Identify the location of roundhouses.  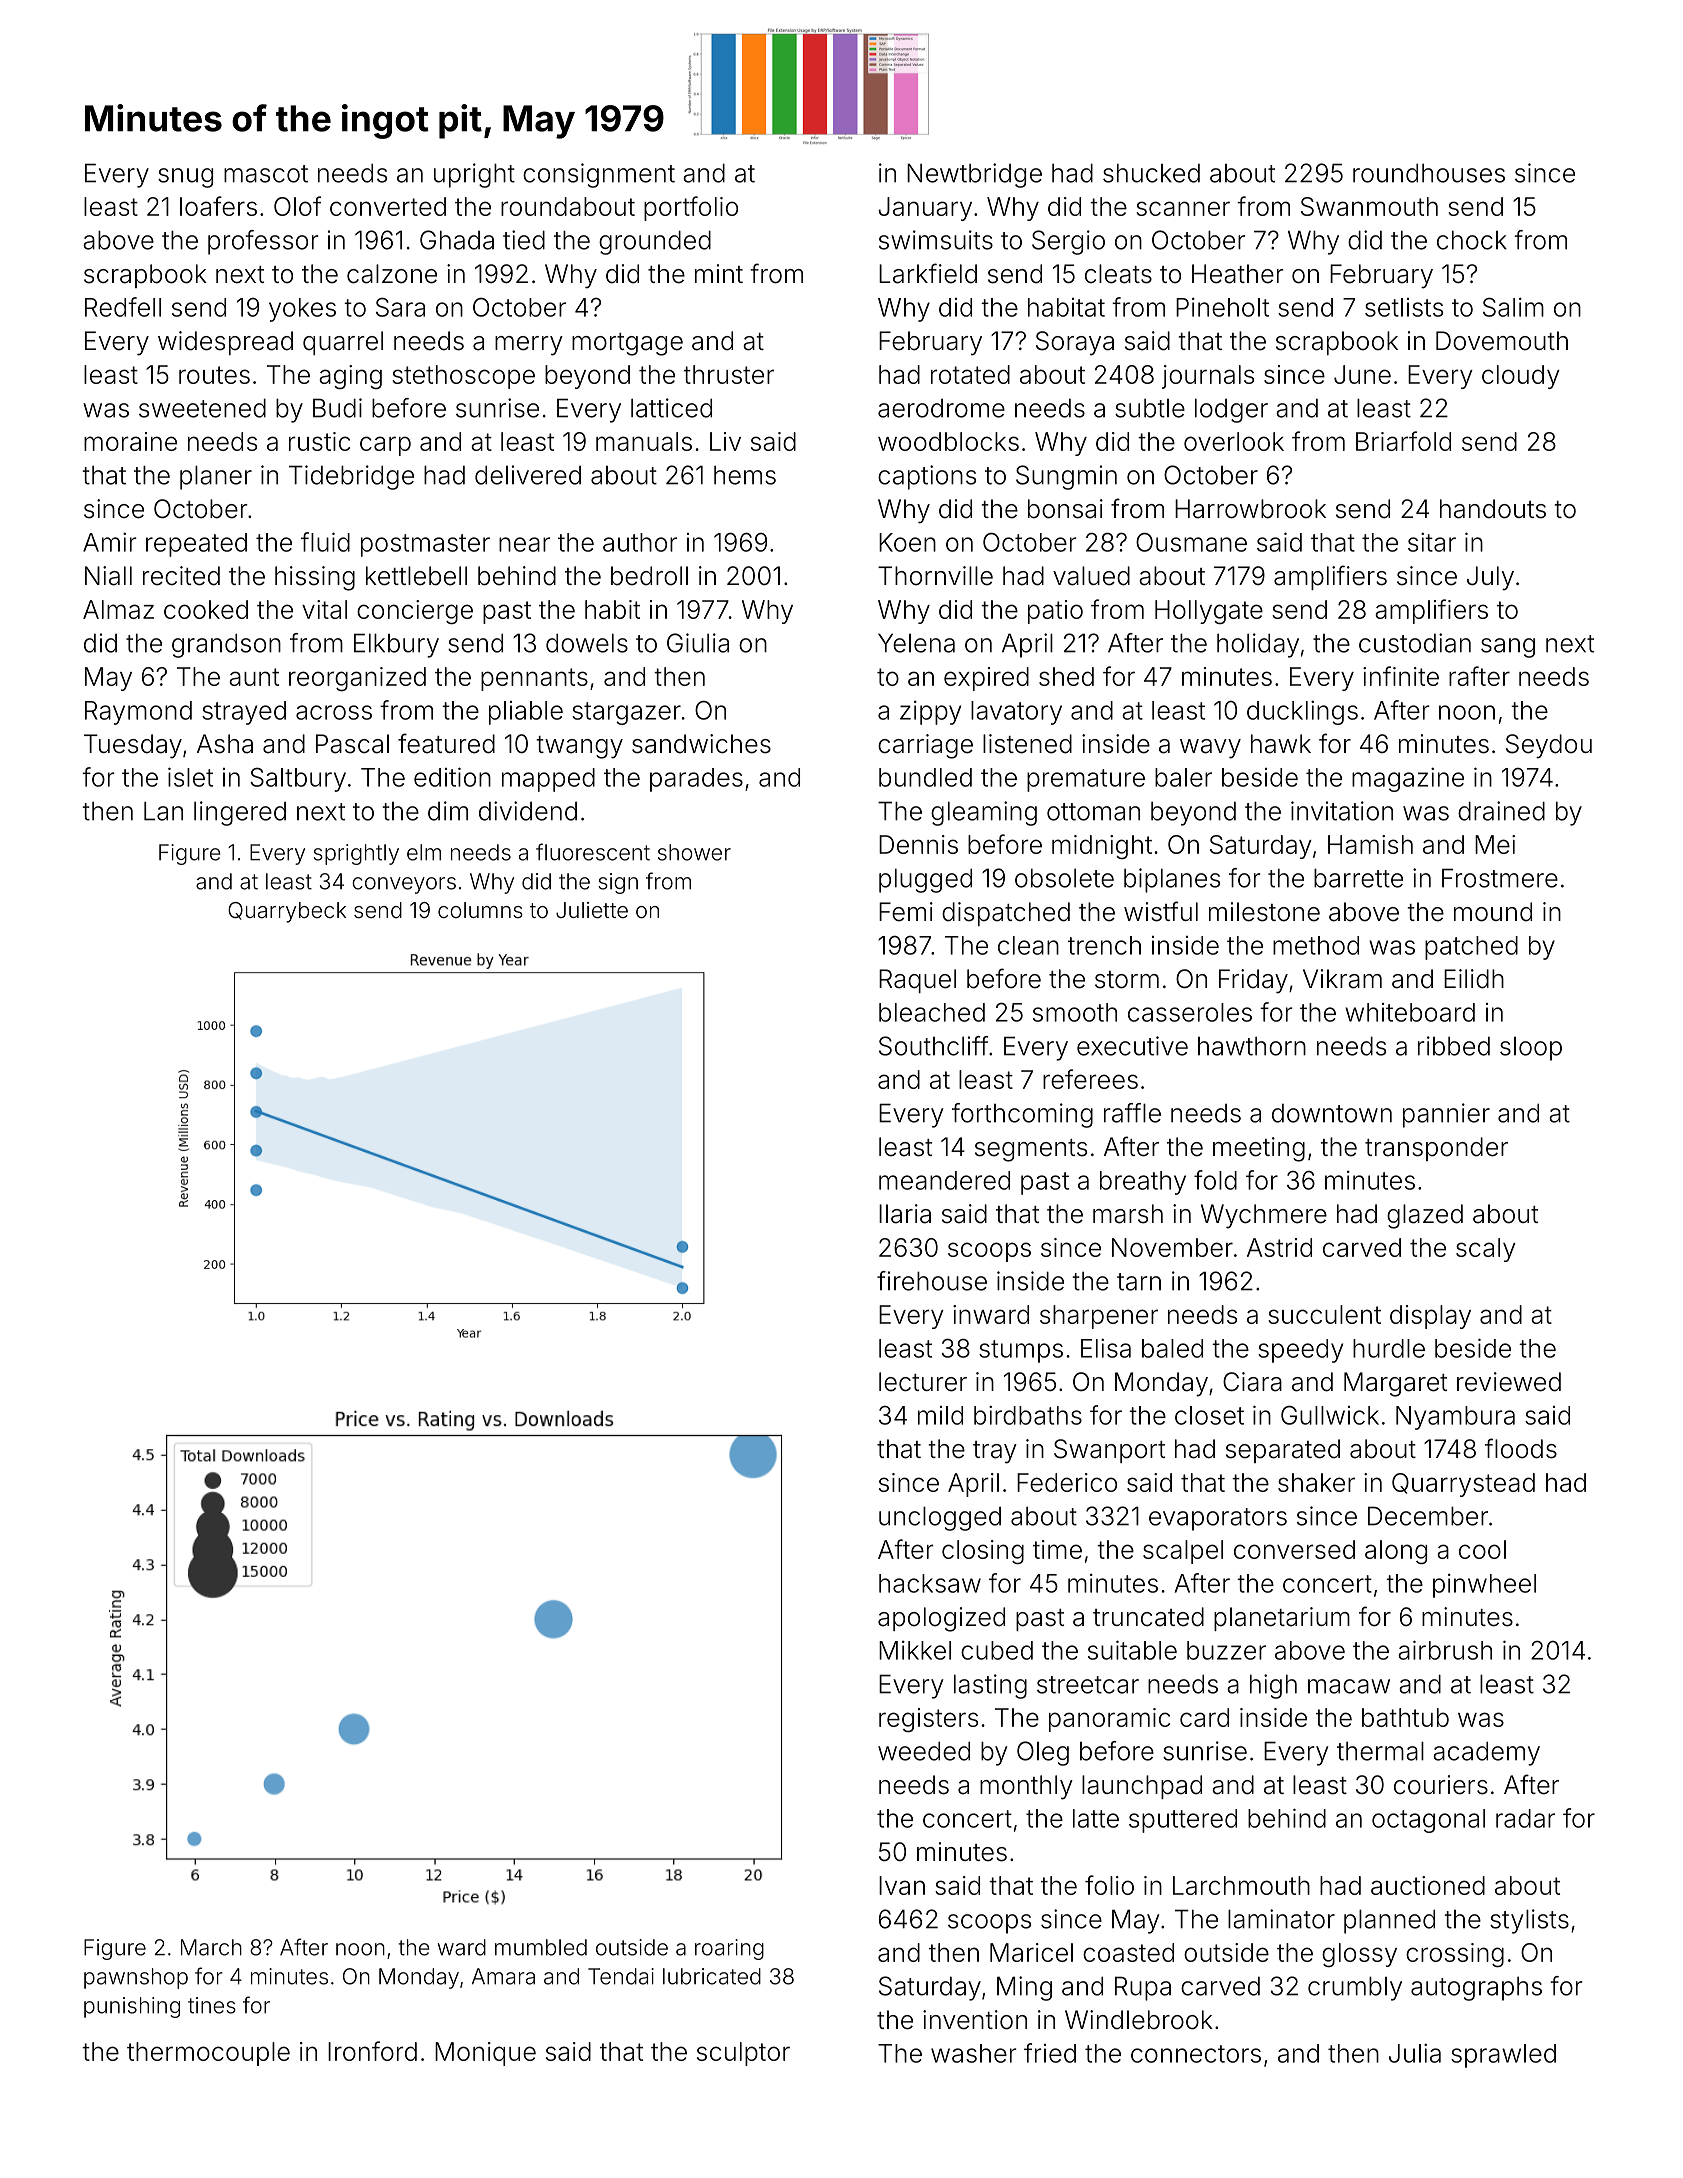
(1429, 173).
